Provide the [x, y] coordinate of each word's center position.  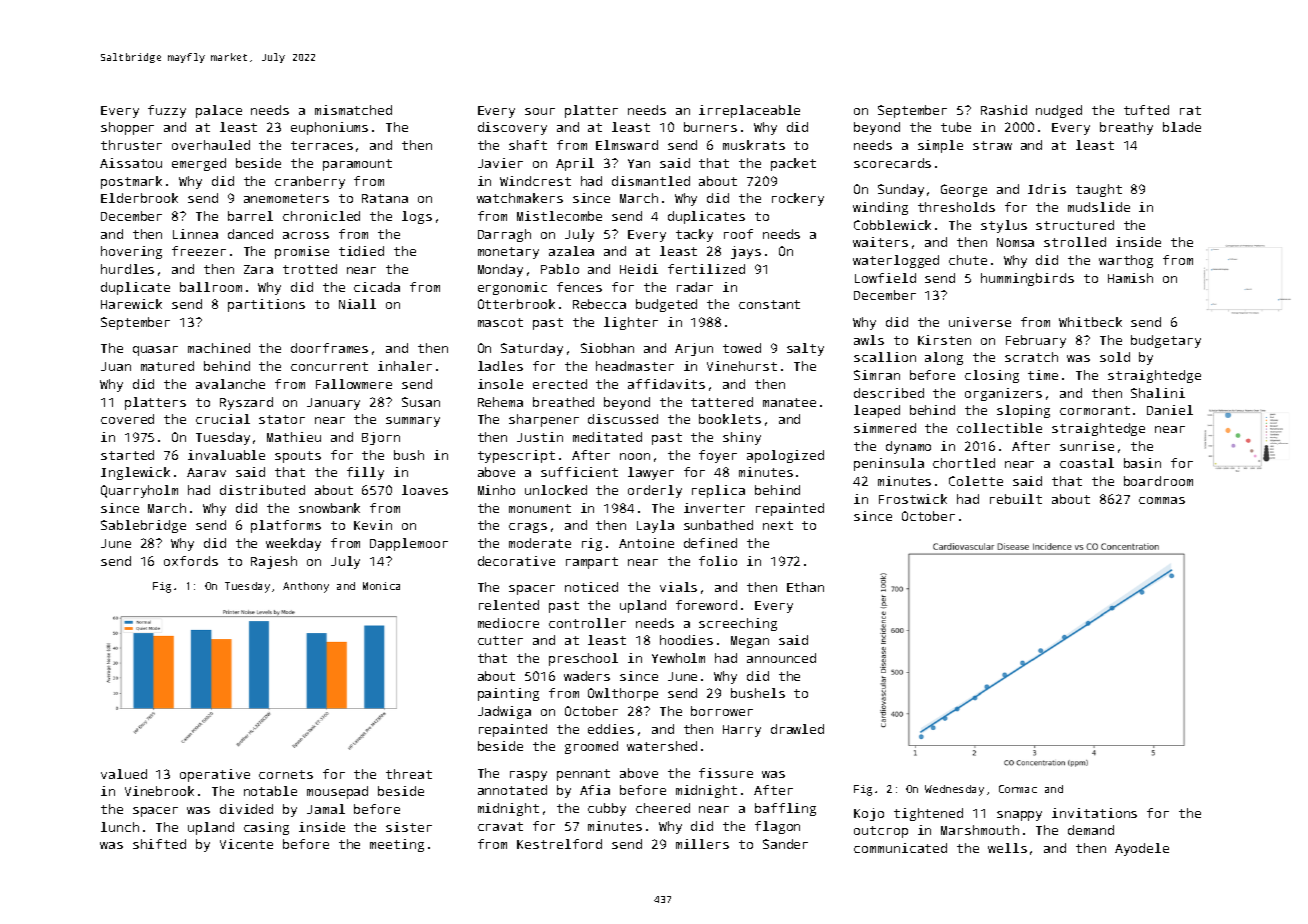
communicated [900, 848]
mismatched [353, 110]
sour [540, 111]
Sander [785, 844]
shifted [159, 844]
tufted [1146, 110]
